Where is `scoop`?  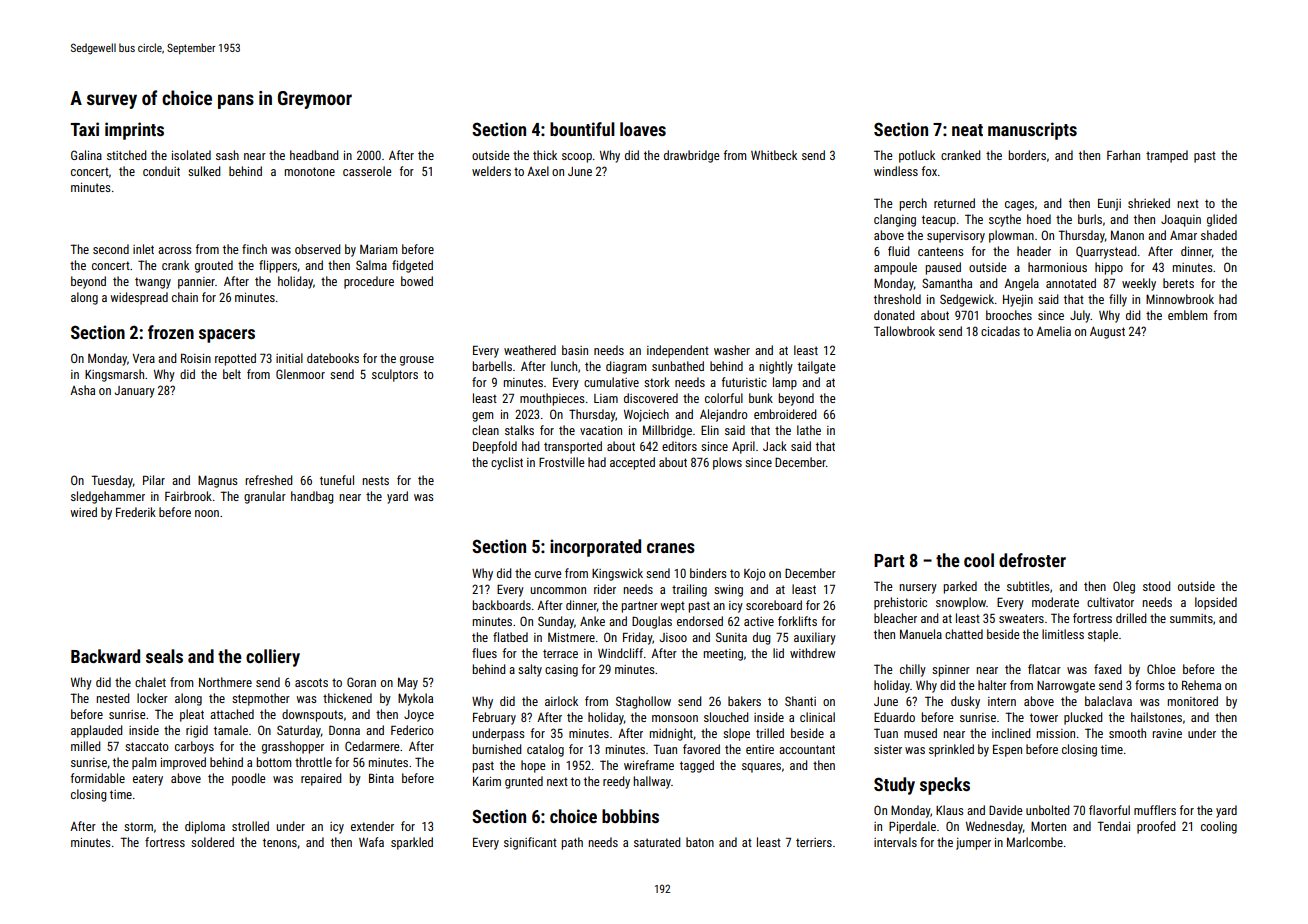
scoop is located at coordinates (577, 158).
